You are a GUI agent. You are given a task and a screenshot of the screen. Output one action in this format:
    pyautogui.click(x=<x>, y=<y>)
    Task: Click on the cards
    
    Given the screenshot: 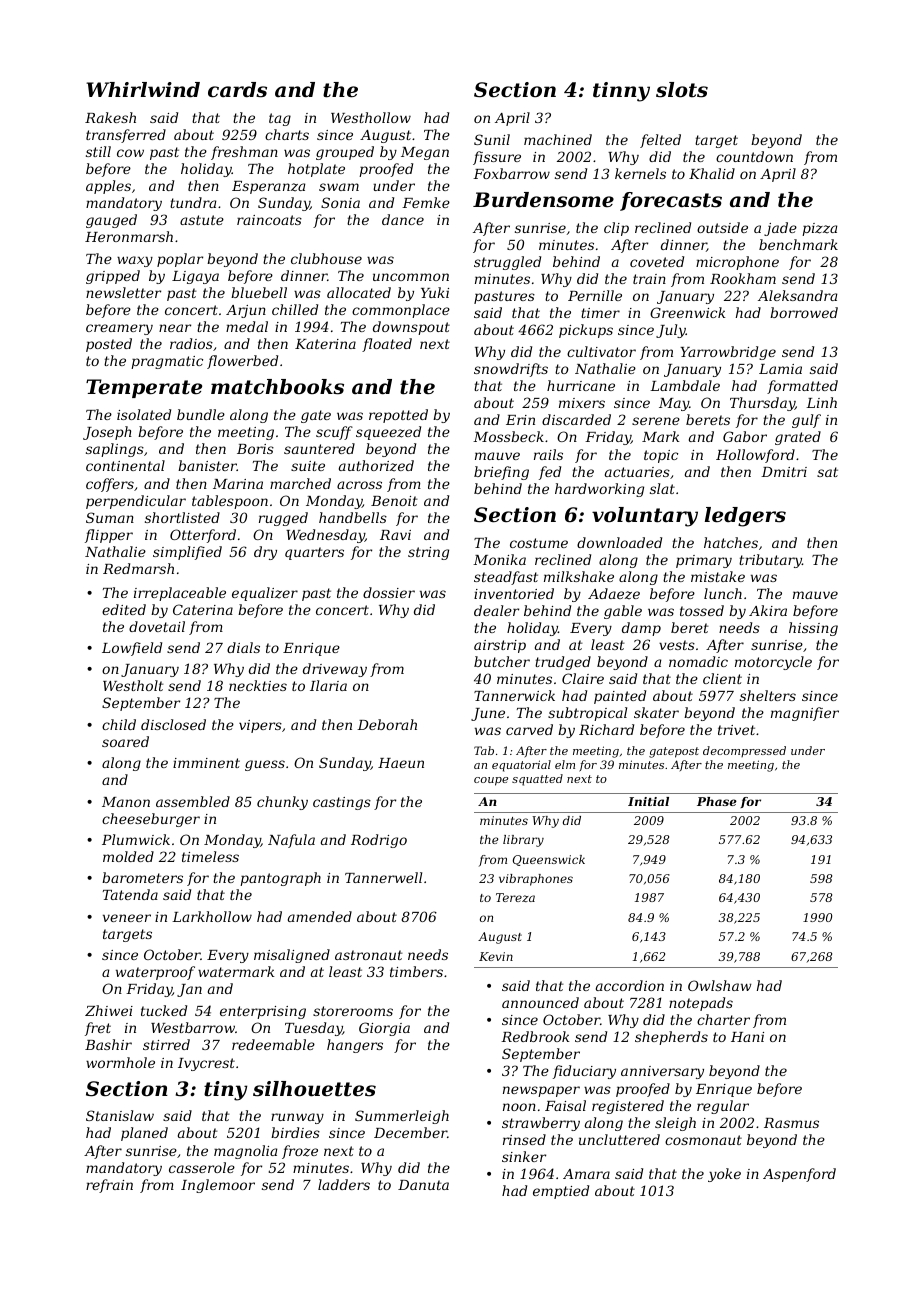 What is the action you would take?
    pyautogui.click(x=237, y=90)
